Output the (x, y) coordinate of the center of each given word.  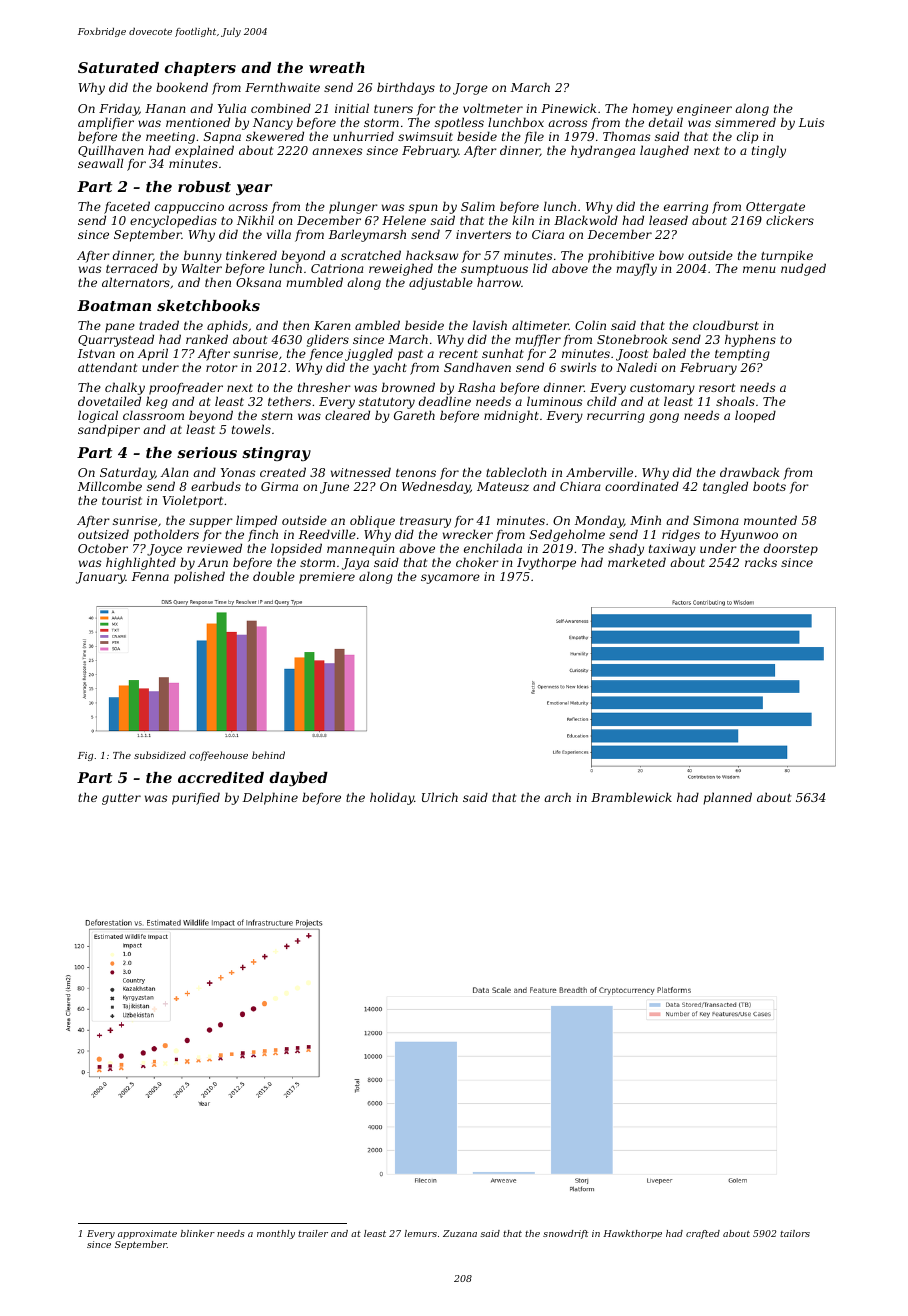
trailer (313, 1233)
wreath (337, 67)
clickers (790, 220)
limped (256, 521)
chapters (200, 69)
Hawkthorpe (632, 1234)
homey (652, 109)
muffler (538, 340)
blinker (198, 1233)
